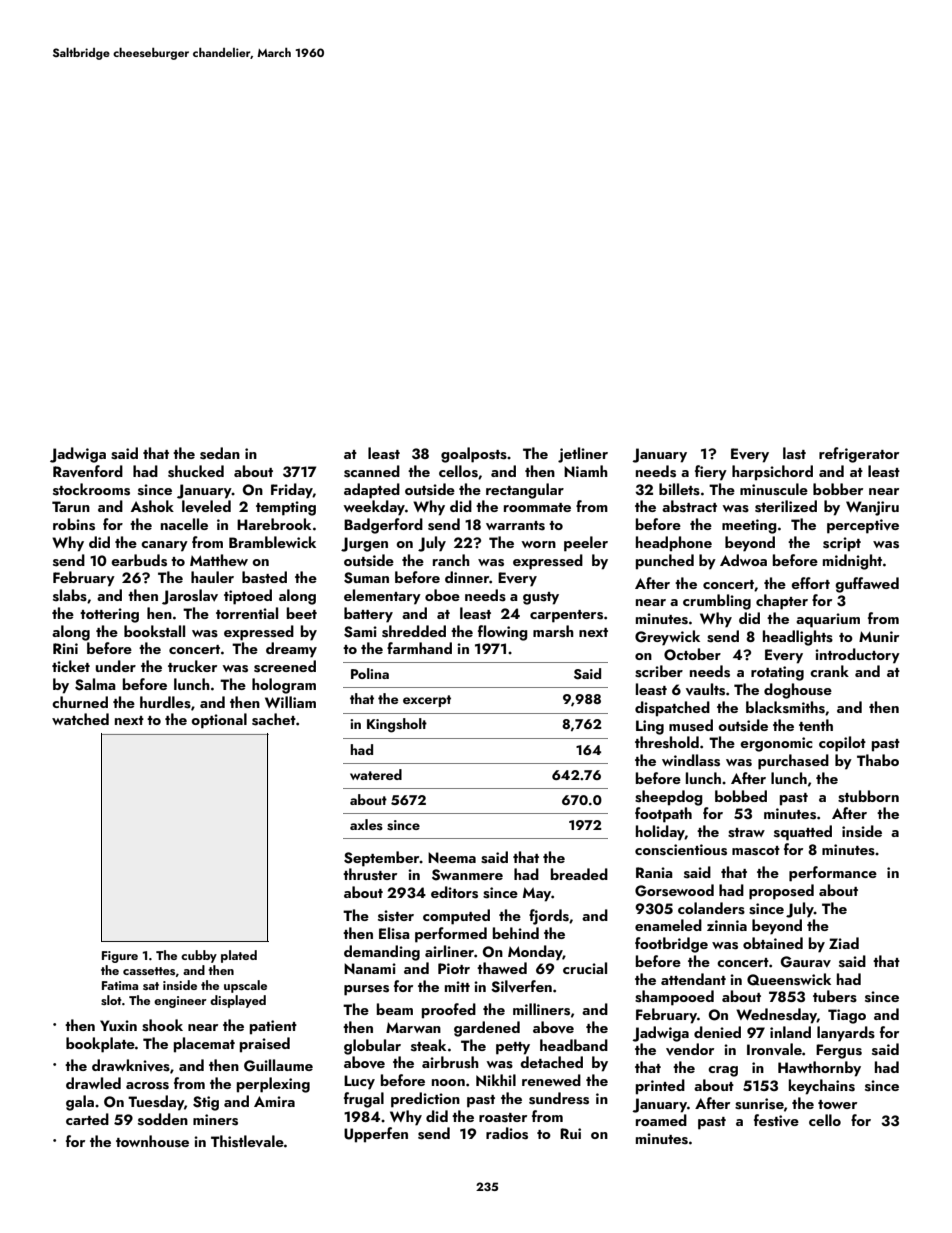  I want to click on Figure, so click(120, 957).
